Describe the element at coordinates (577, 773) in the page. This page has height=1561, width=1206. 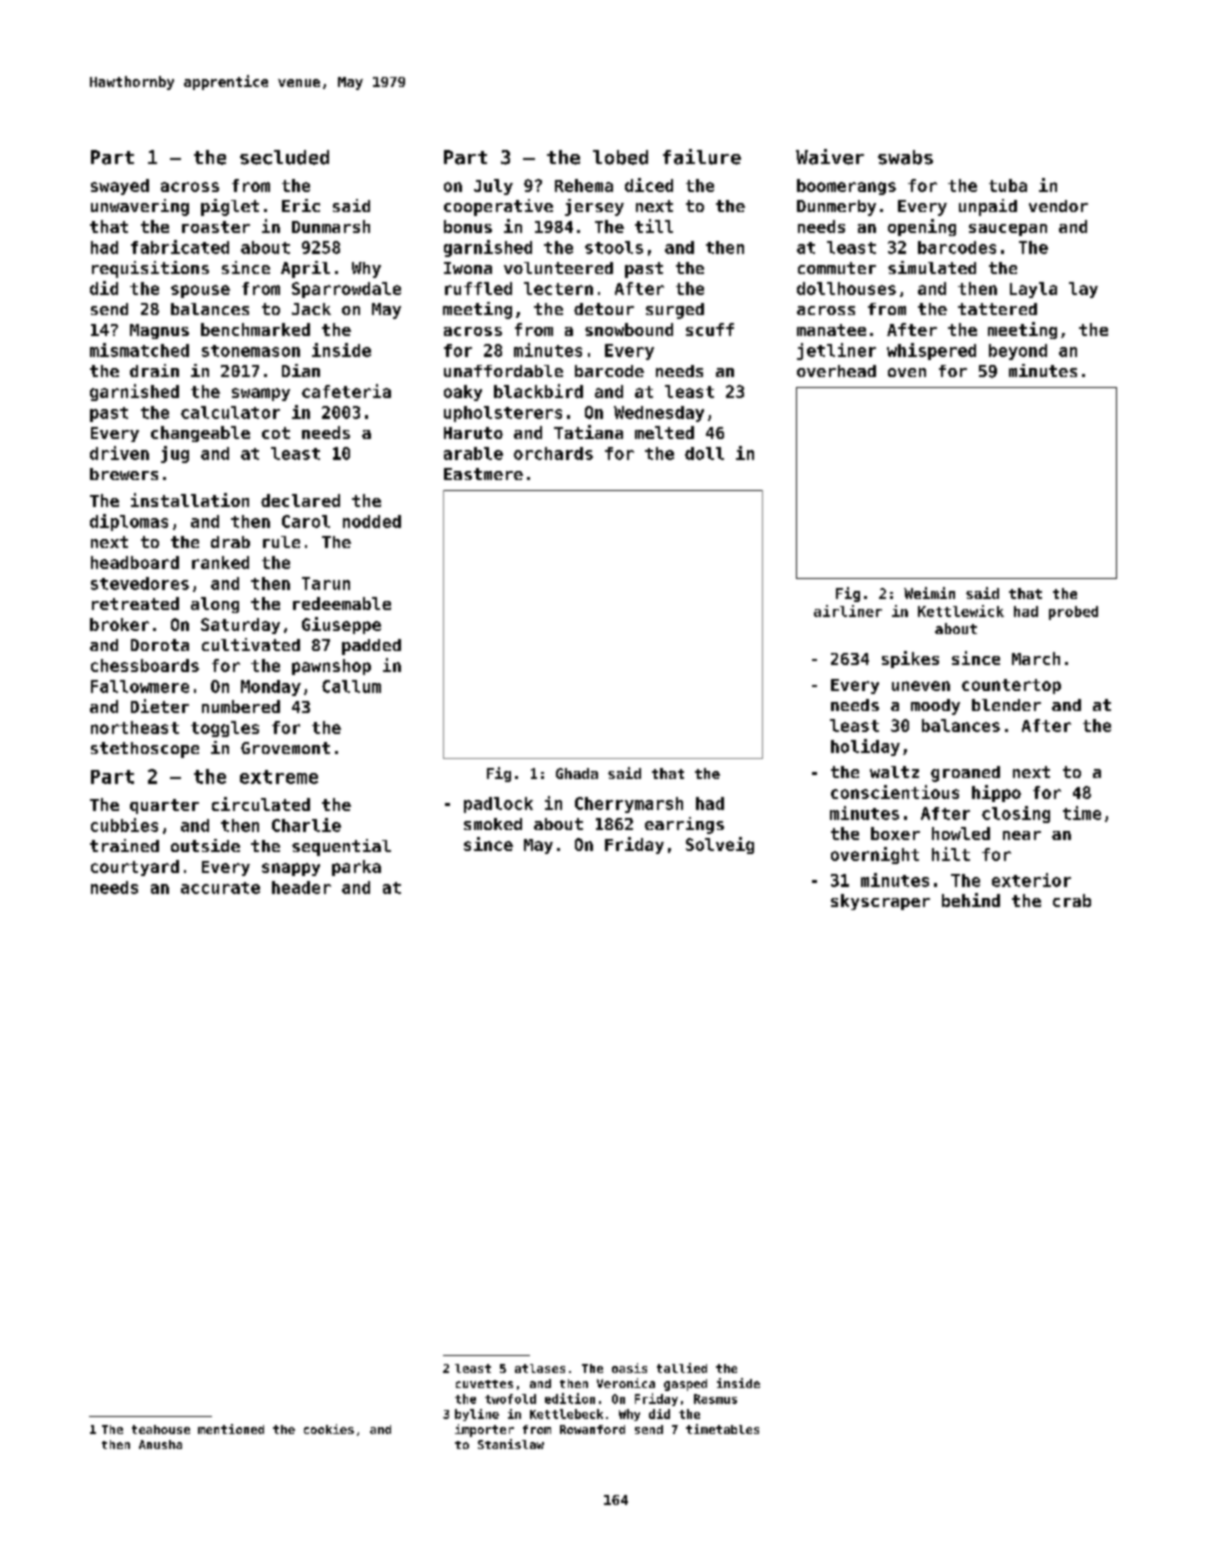
I see `Ghada` at that location.
